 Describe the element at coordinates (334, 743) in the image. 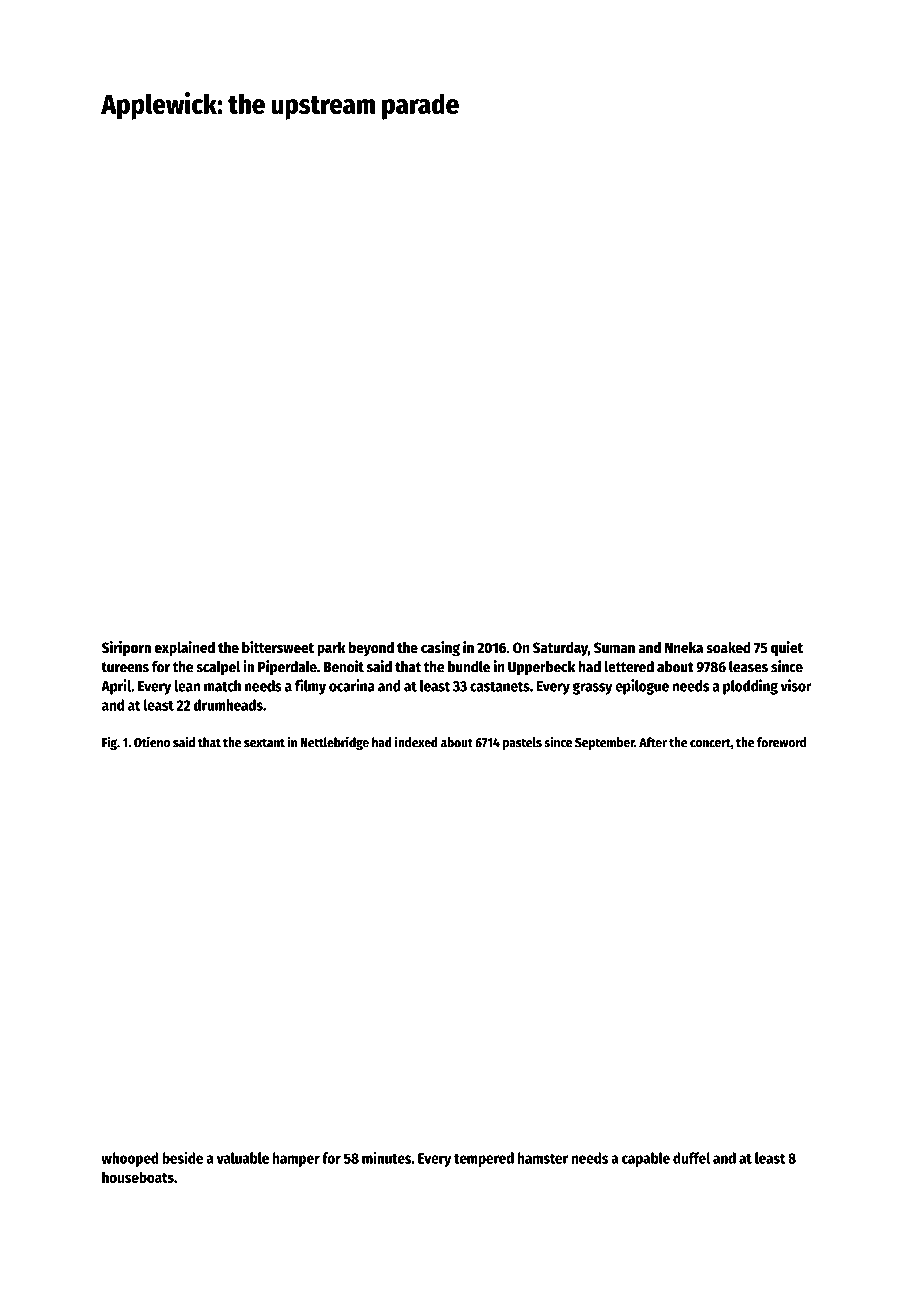

I see `Nettlebridge` at that location.
